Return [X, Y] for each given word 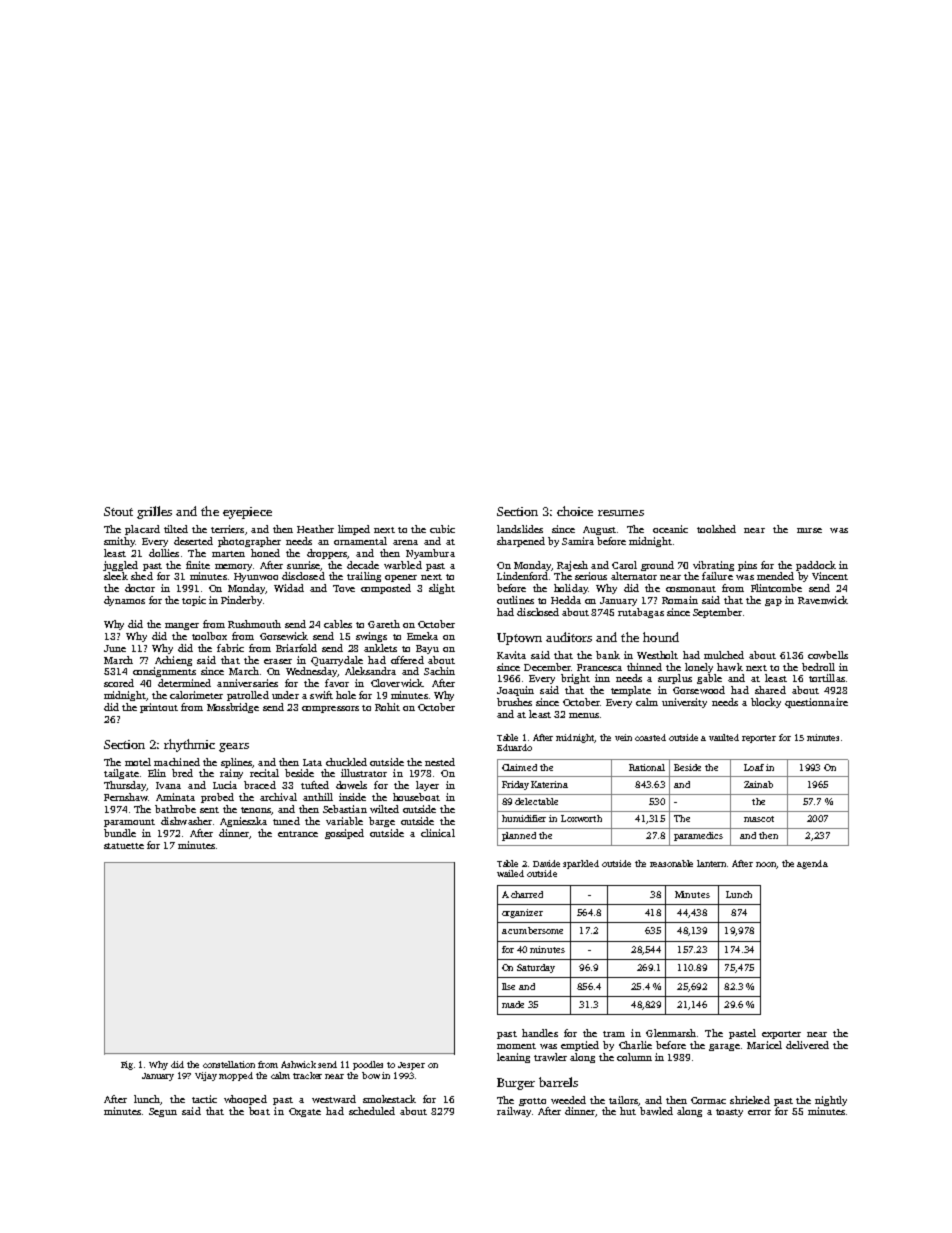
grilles [154, 512]
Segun [163, 1112]
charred [527, 894]
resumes [621, 513]
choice [575, 511]
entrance [298, 834]
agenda [812, 864]
